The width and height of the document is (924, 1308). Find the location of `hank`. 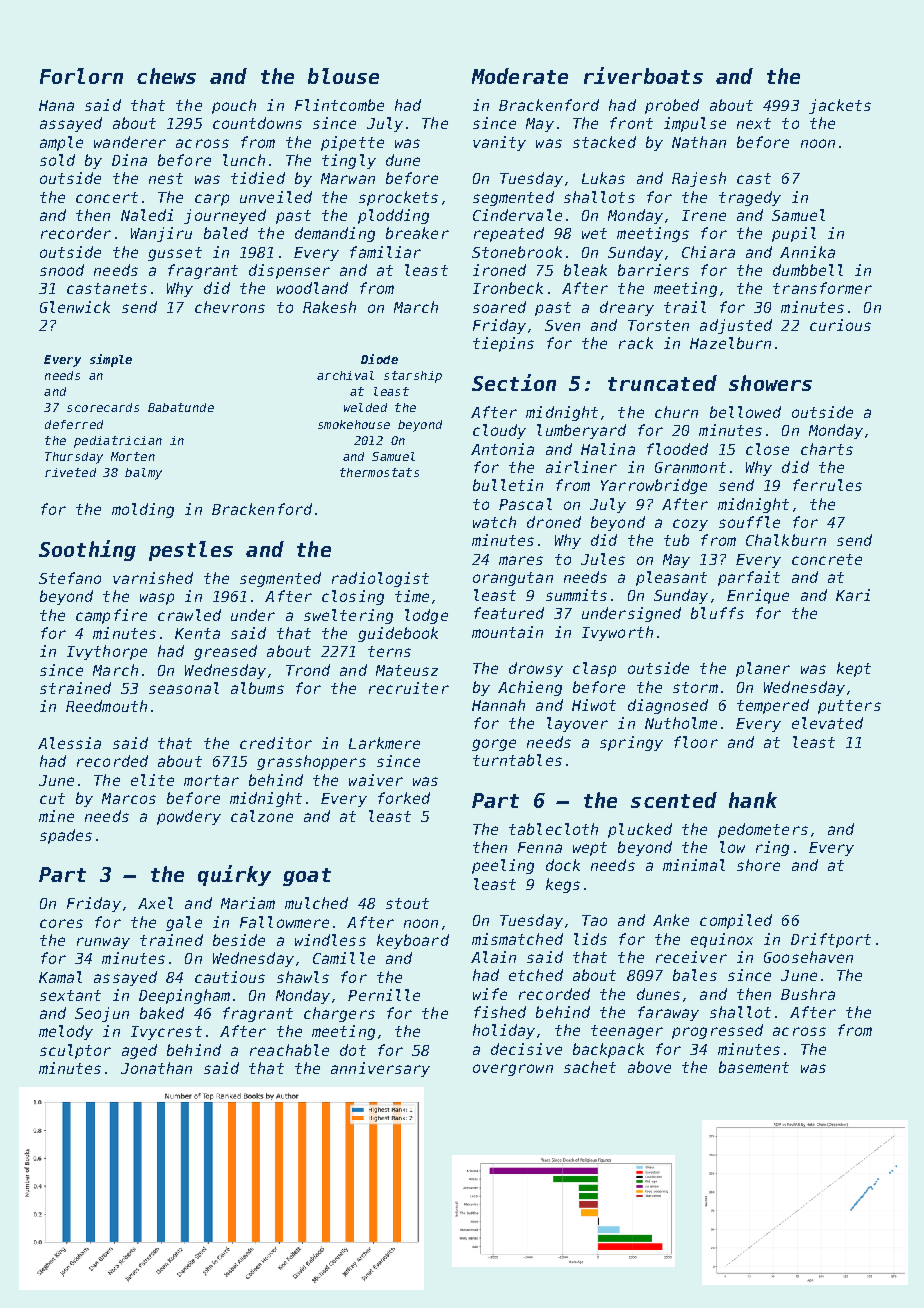

hank is located at coordinates (753, 800).
